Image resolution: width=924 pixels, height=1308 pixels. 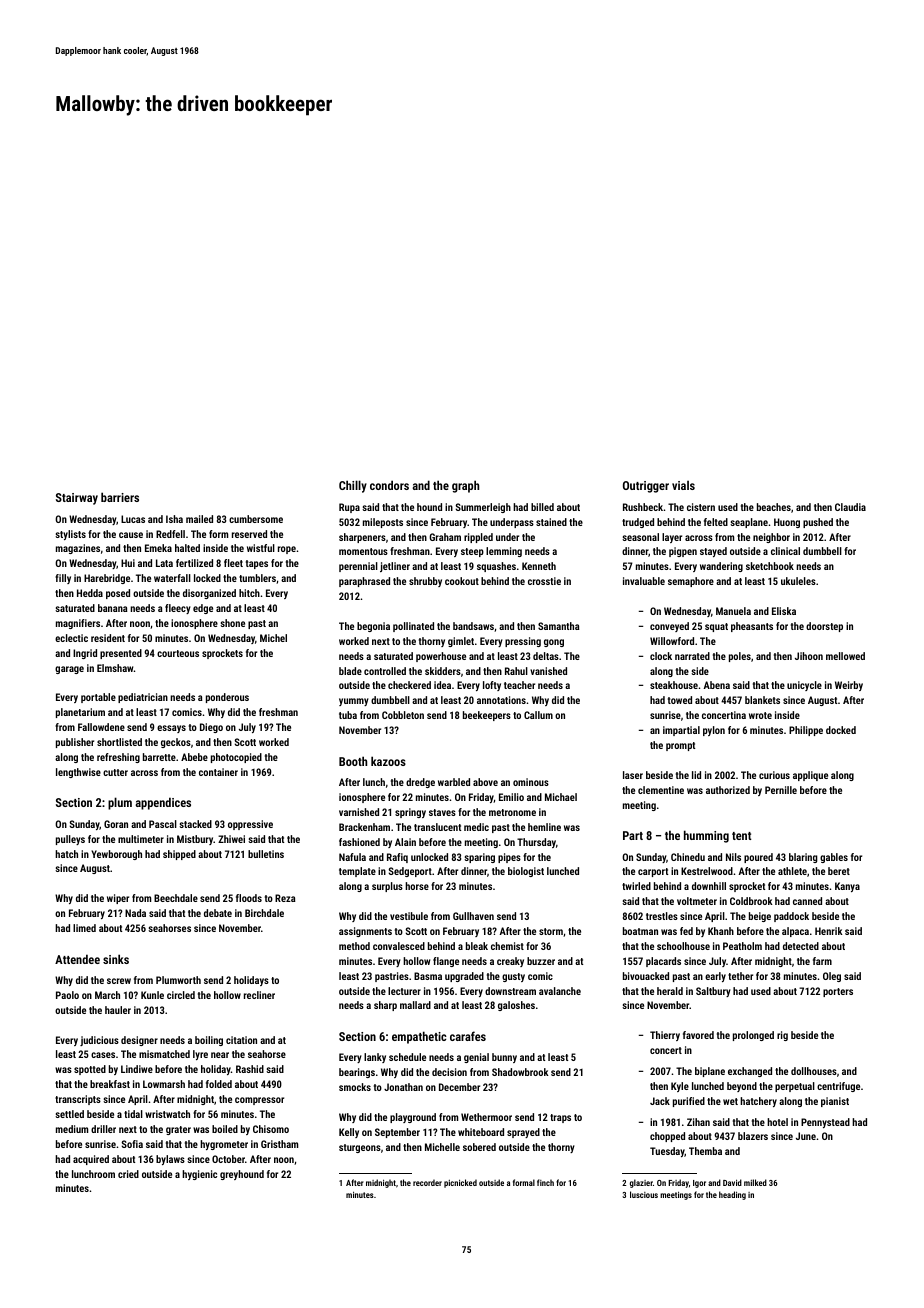 What do you see at coordinates (519, 685) in the screenshot?
I see `teacher` at bounding box center [519, 685].
